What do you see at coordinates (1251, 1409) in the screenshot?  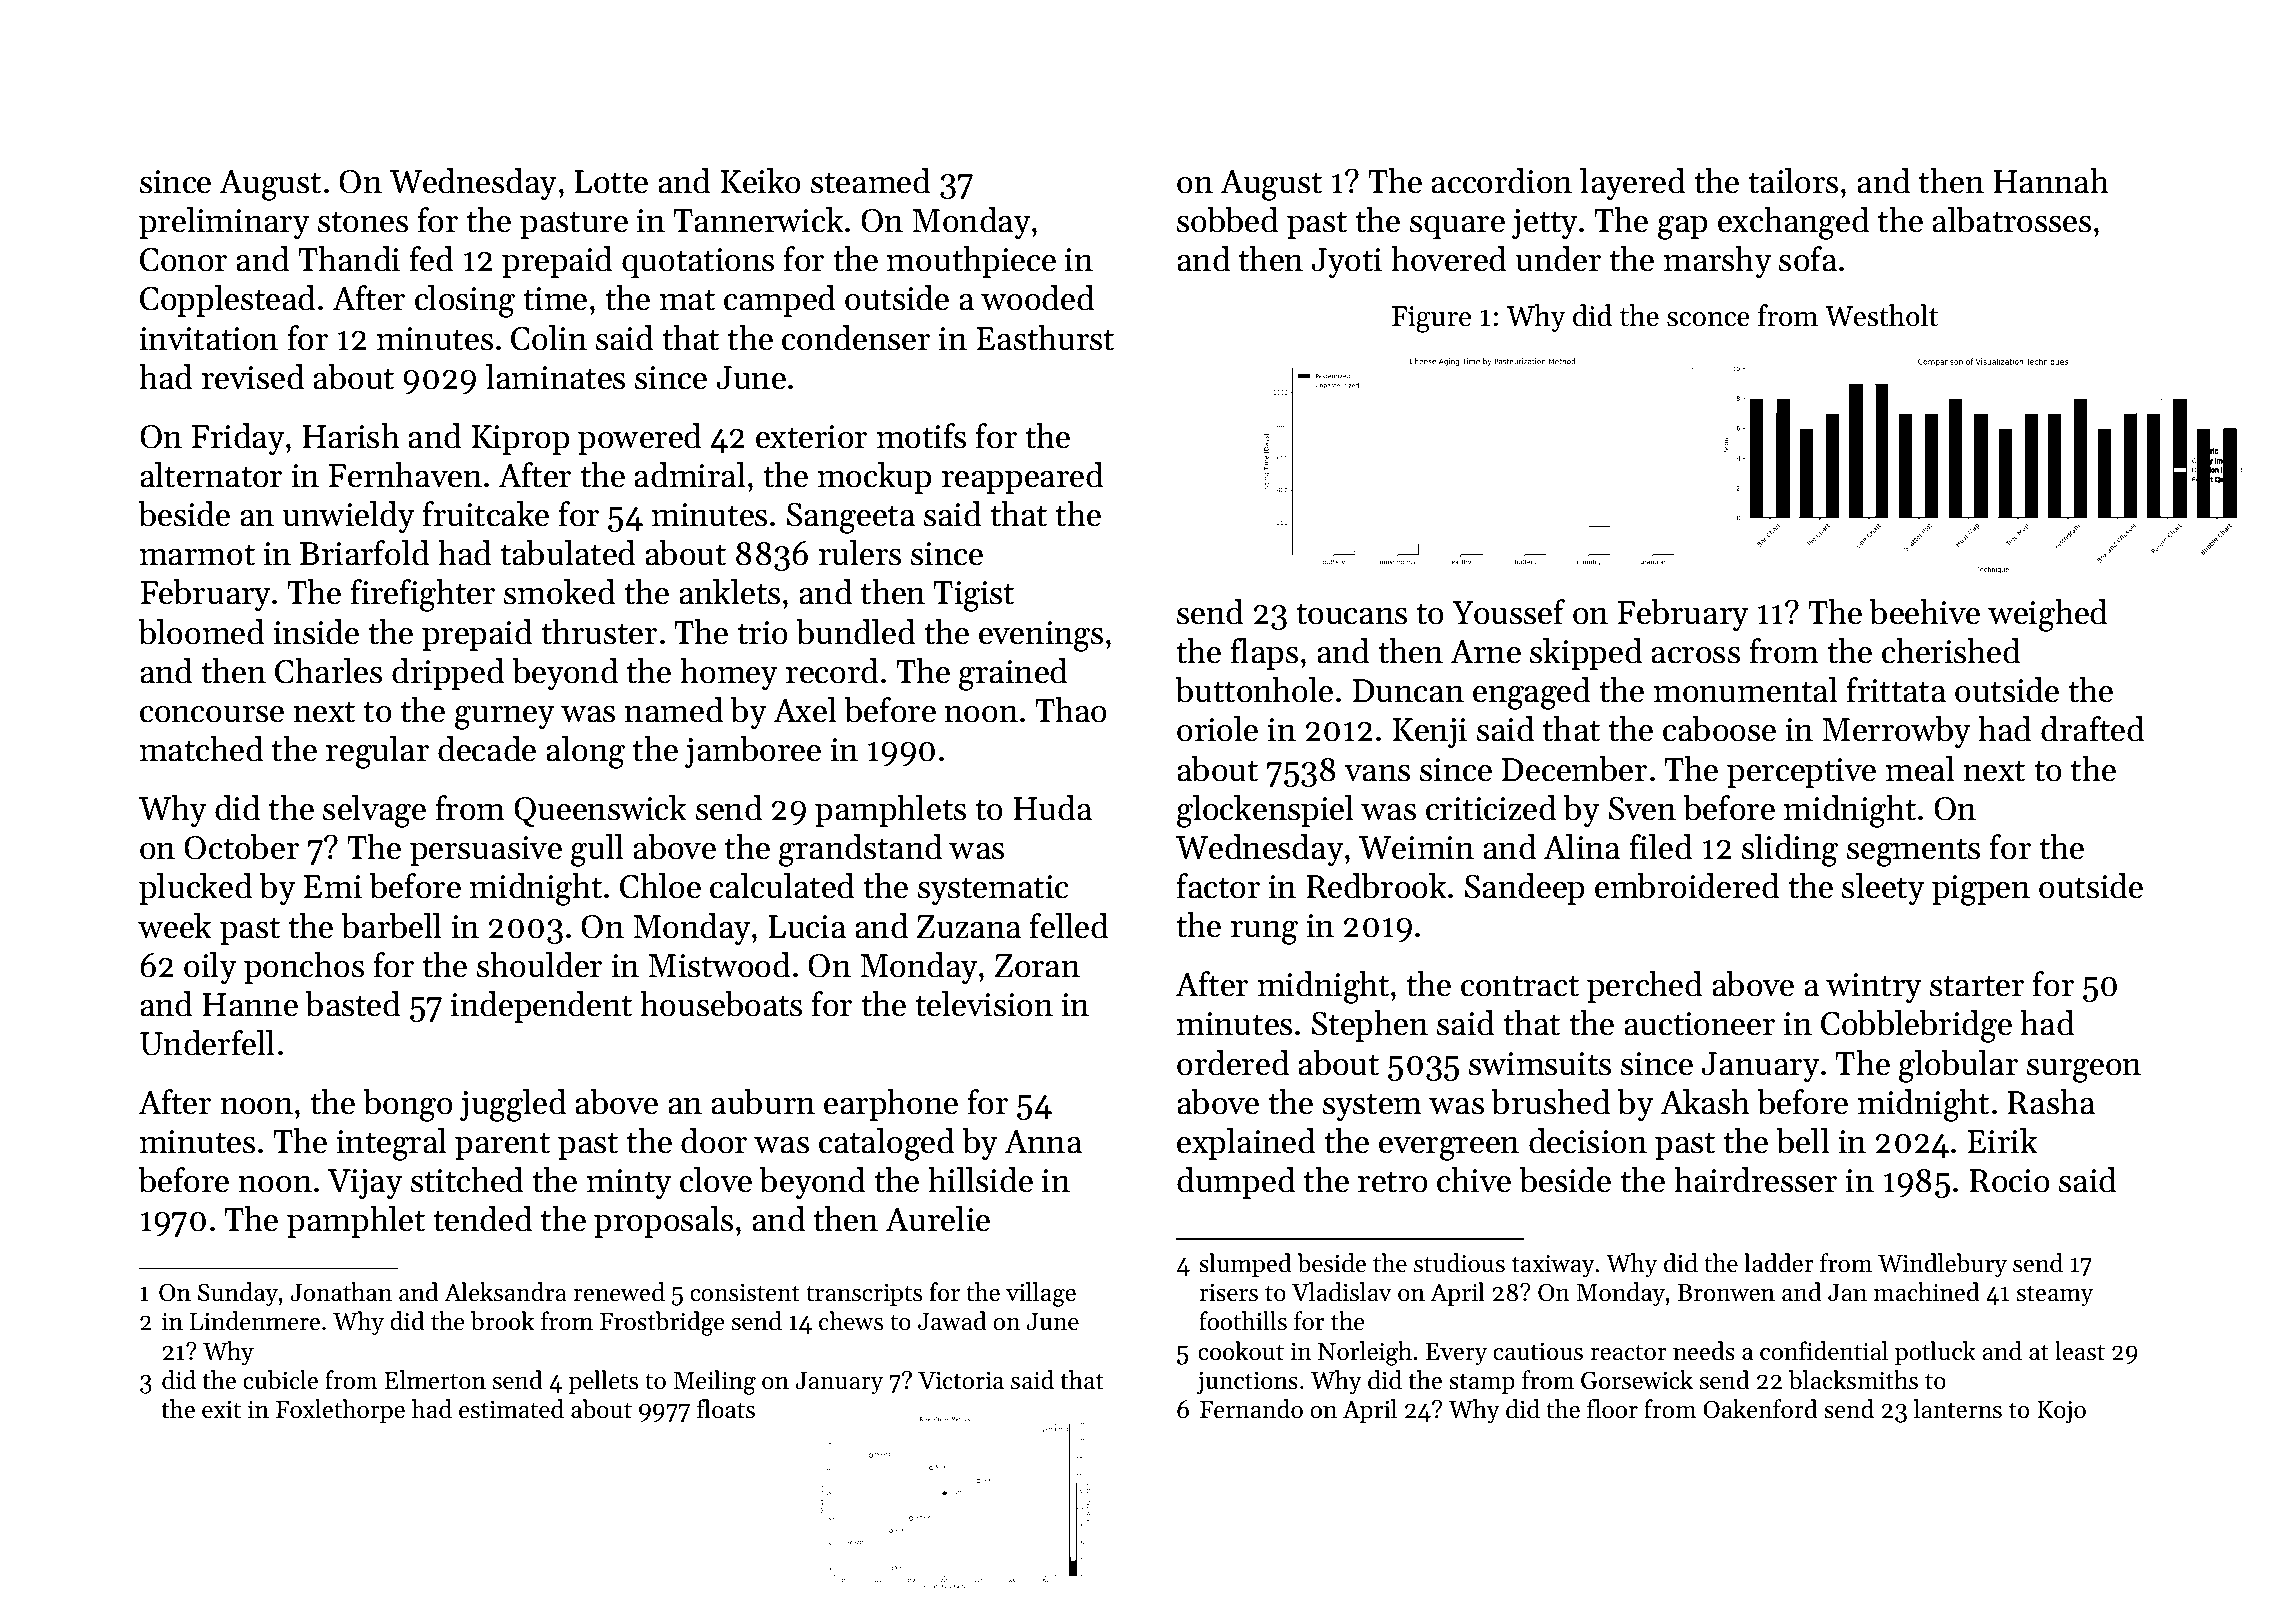 I see `Fernando` at bounding box center [1251, 1409].
